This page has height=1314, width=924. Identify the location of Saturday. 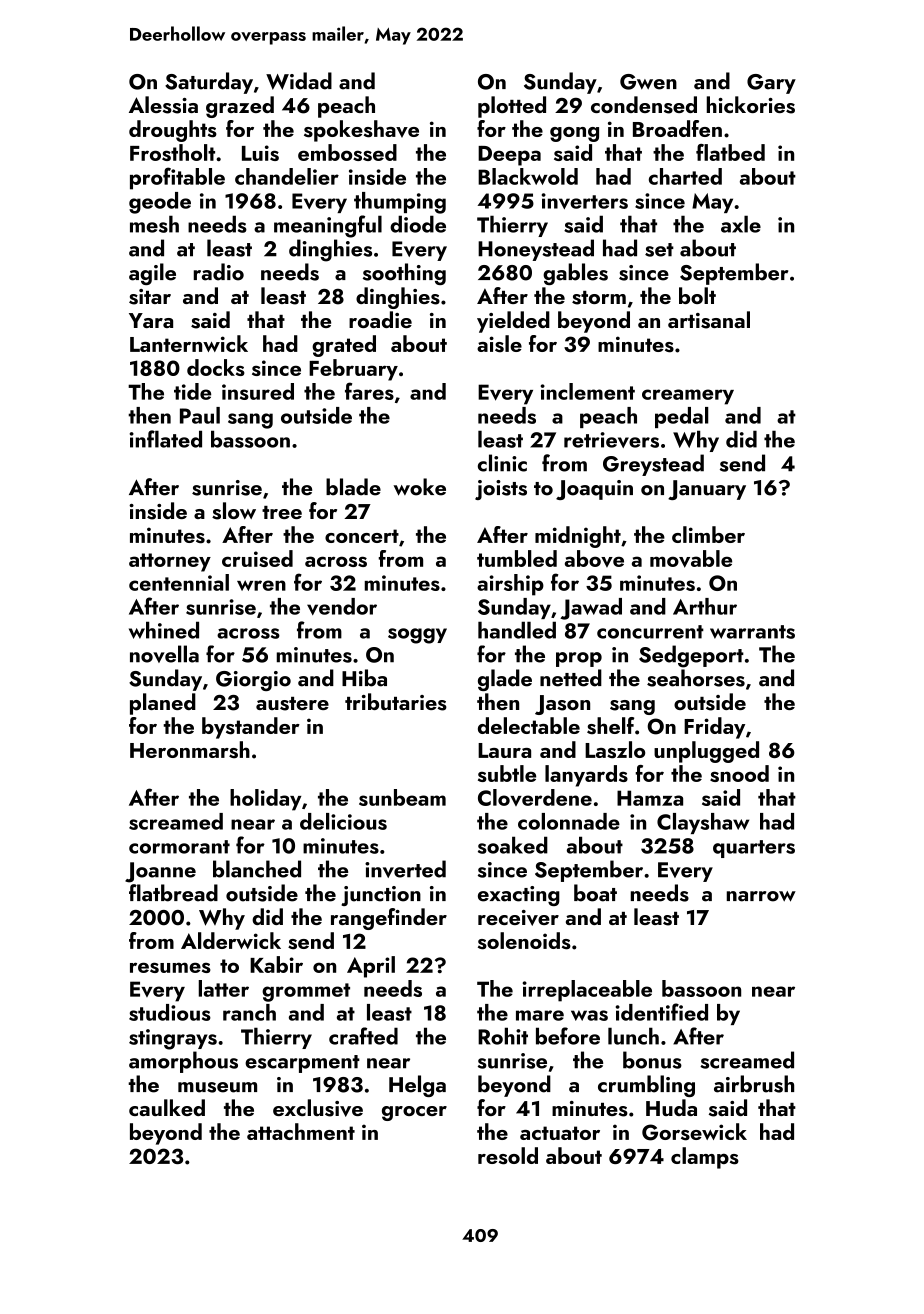
(209, 83).
